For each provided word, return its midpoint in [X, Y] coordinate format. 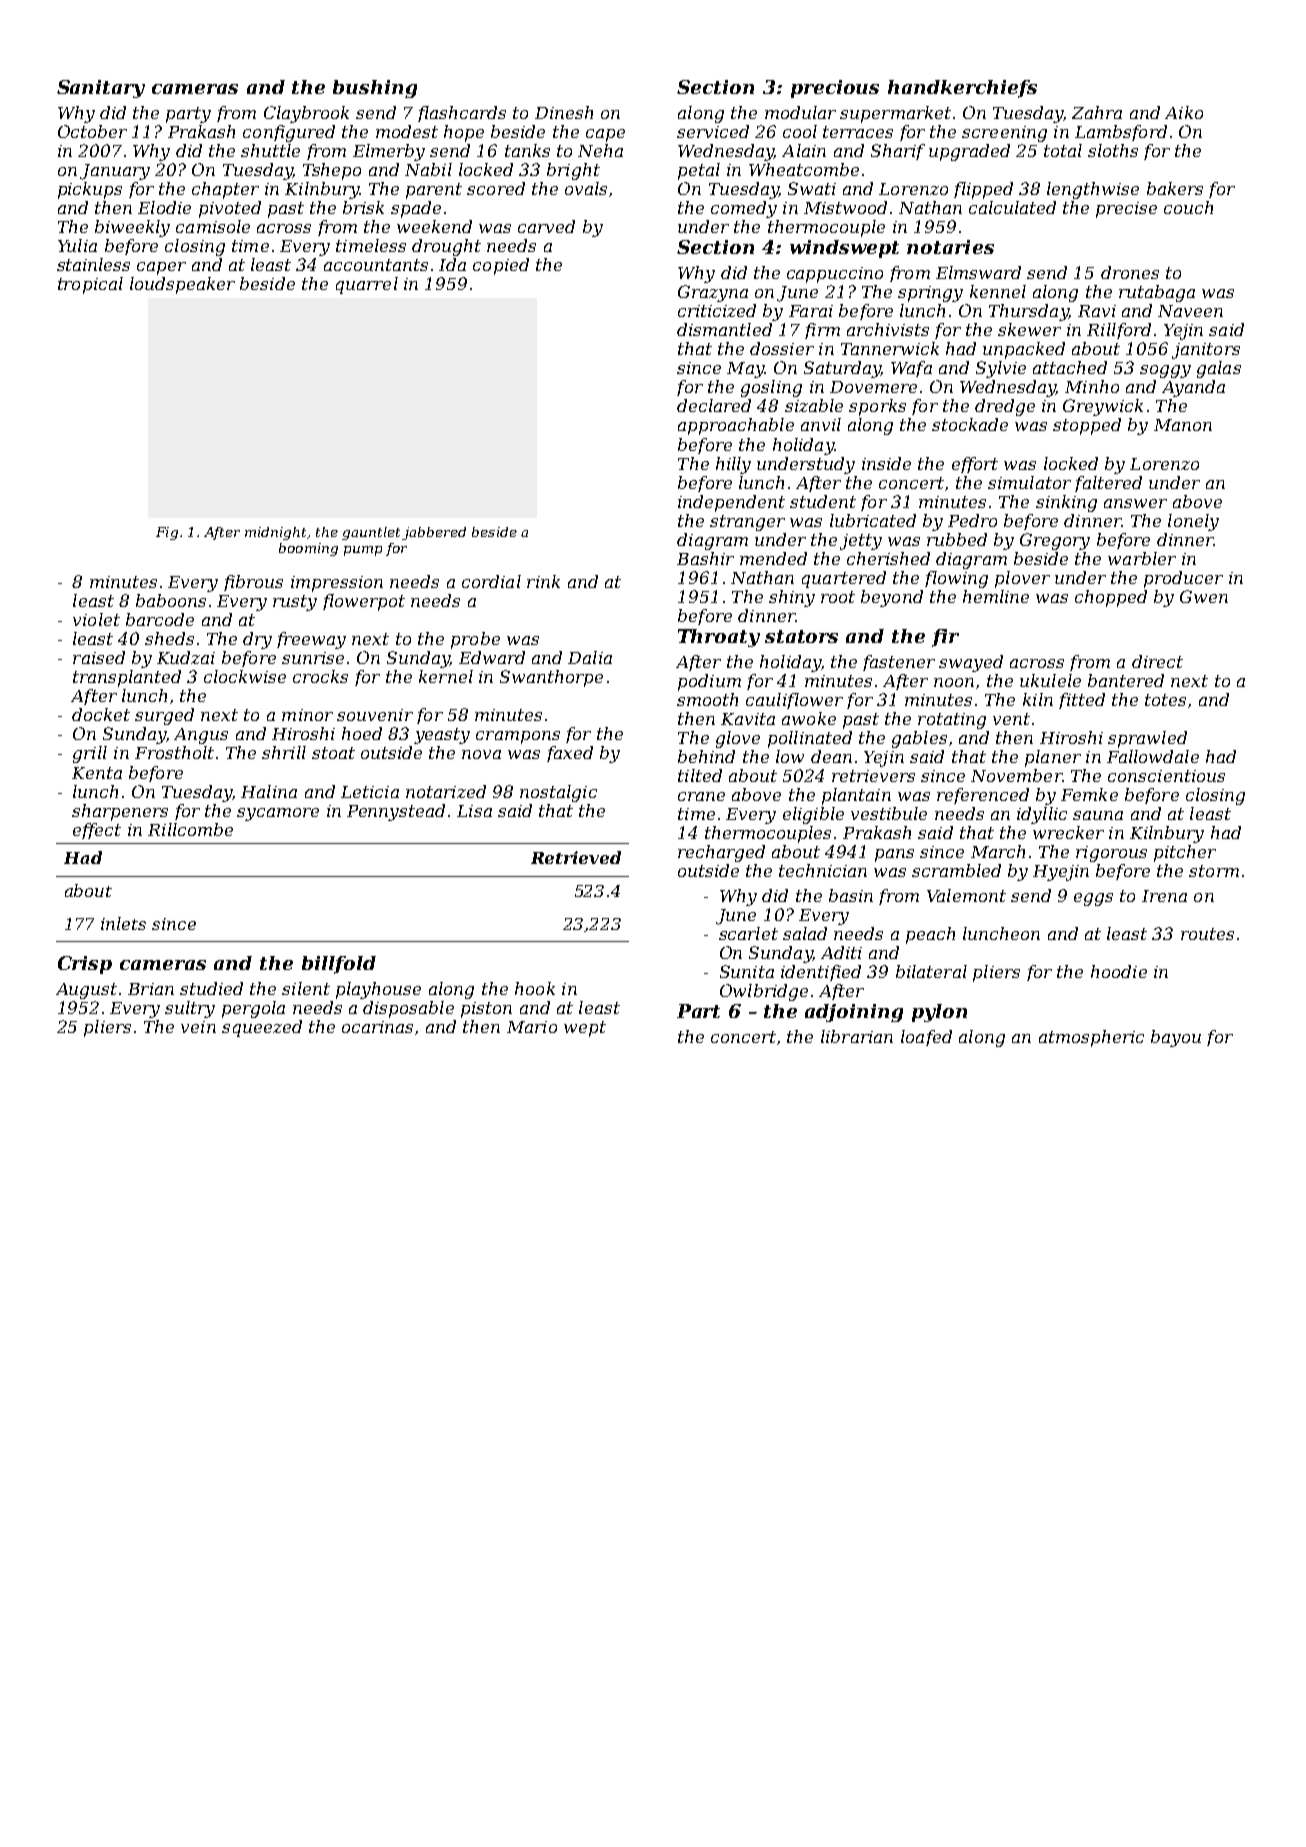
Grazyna [713, 293]
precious [835, 89]
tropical [90, 285]
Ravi [1097, 311]
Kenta [97, 773]
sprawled [1147, 739]
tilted [700, 775]
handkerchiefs [962, 89]
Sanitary [101, 89]
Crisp [85, 965]
